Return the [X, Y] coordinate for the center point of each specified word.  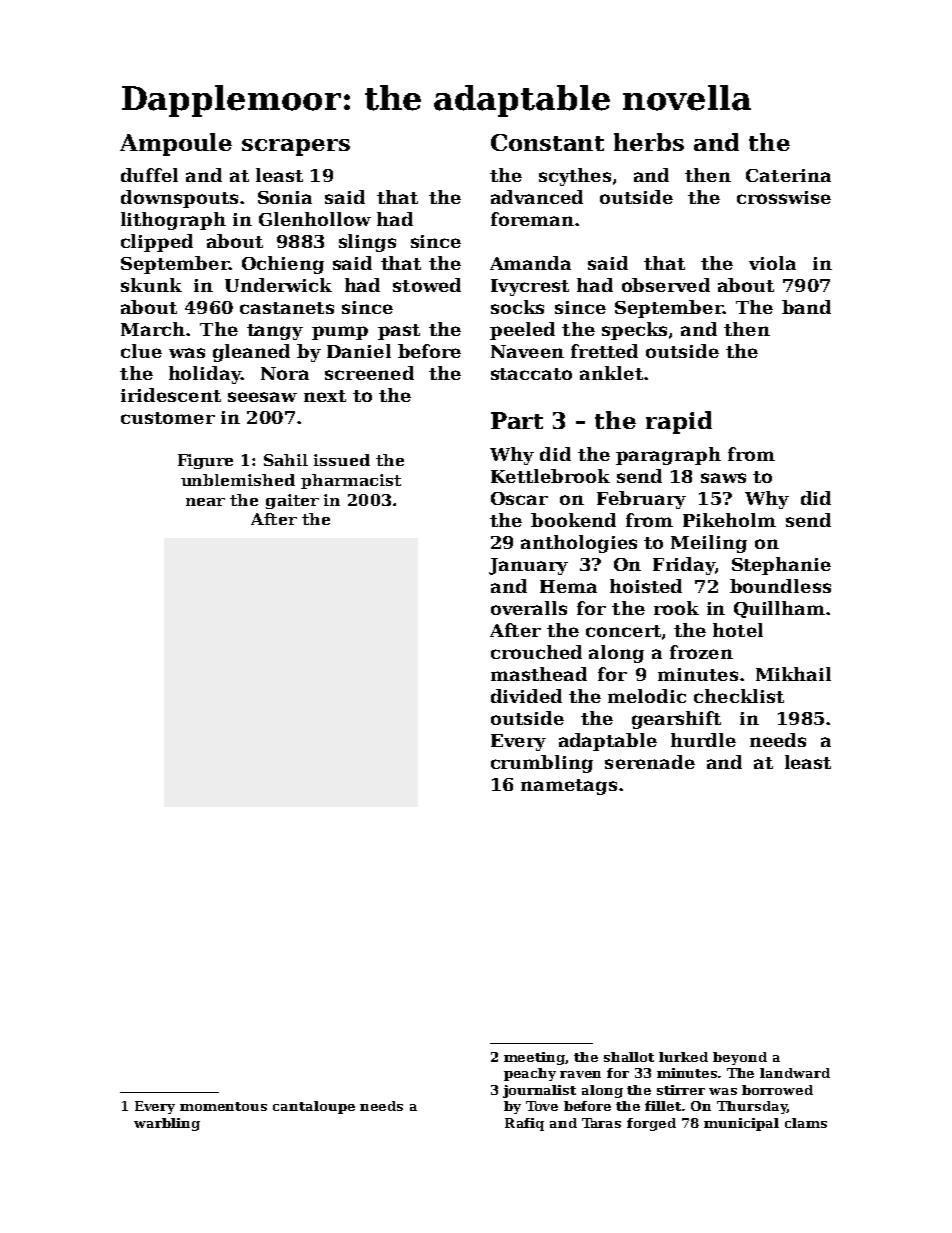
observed [666, 285]
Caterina [788, 175]
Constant [547, 142]
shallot [629, 1057]
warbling [167, 1124]
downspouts [179, 199]
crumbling [542, 764]
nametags [569, 787]
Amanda [530, 263]
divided [526, 696]
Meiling [709, 544]
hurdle [703, 740]
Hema [568, 586]
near [205, 502]
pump [340, 333]
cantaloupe [314, 1107]
